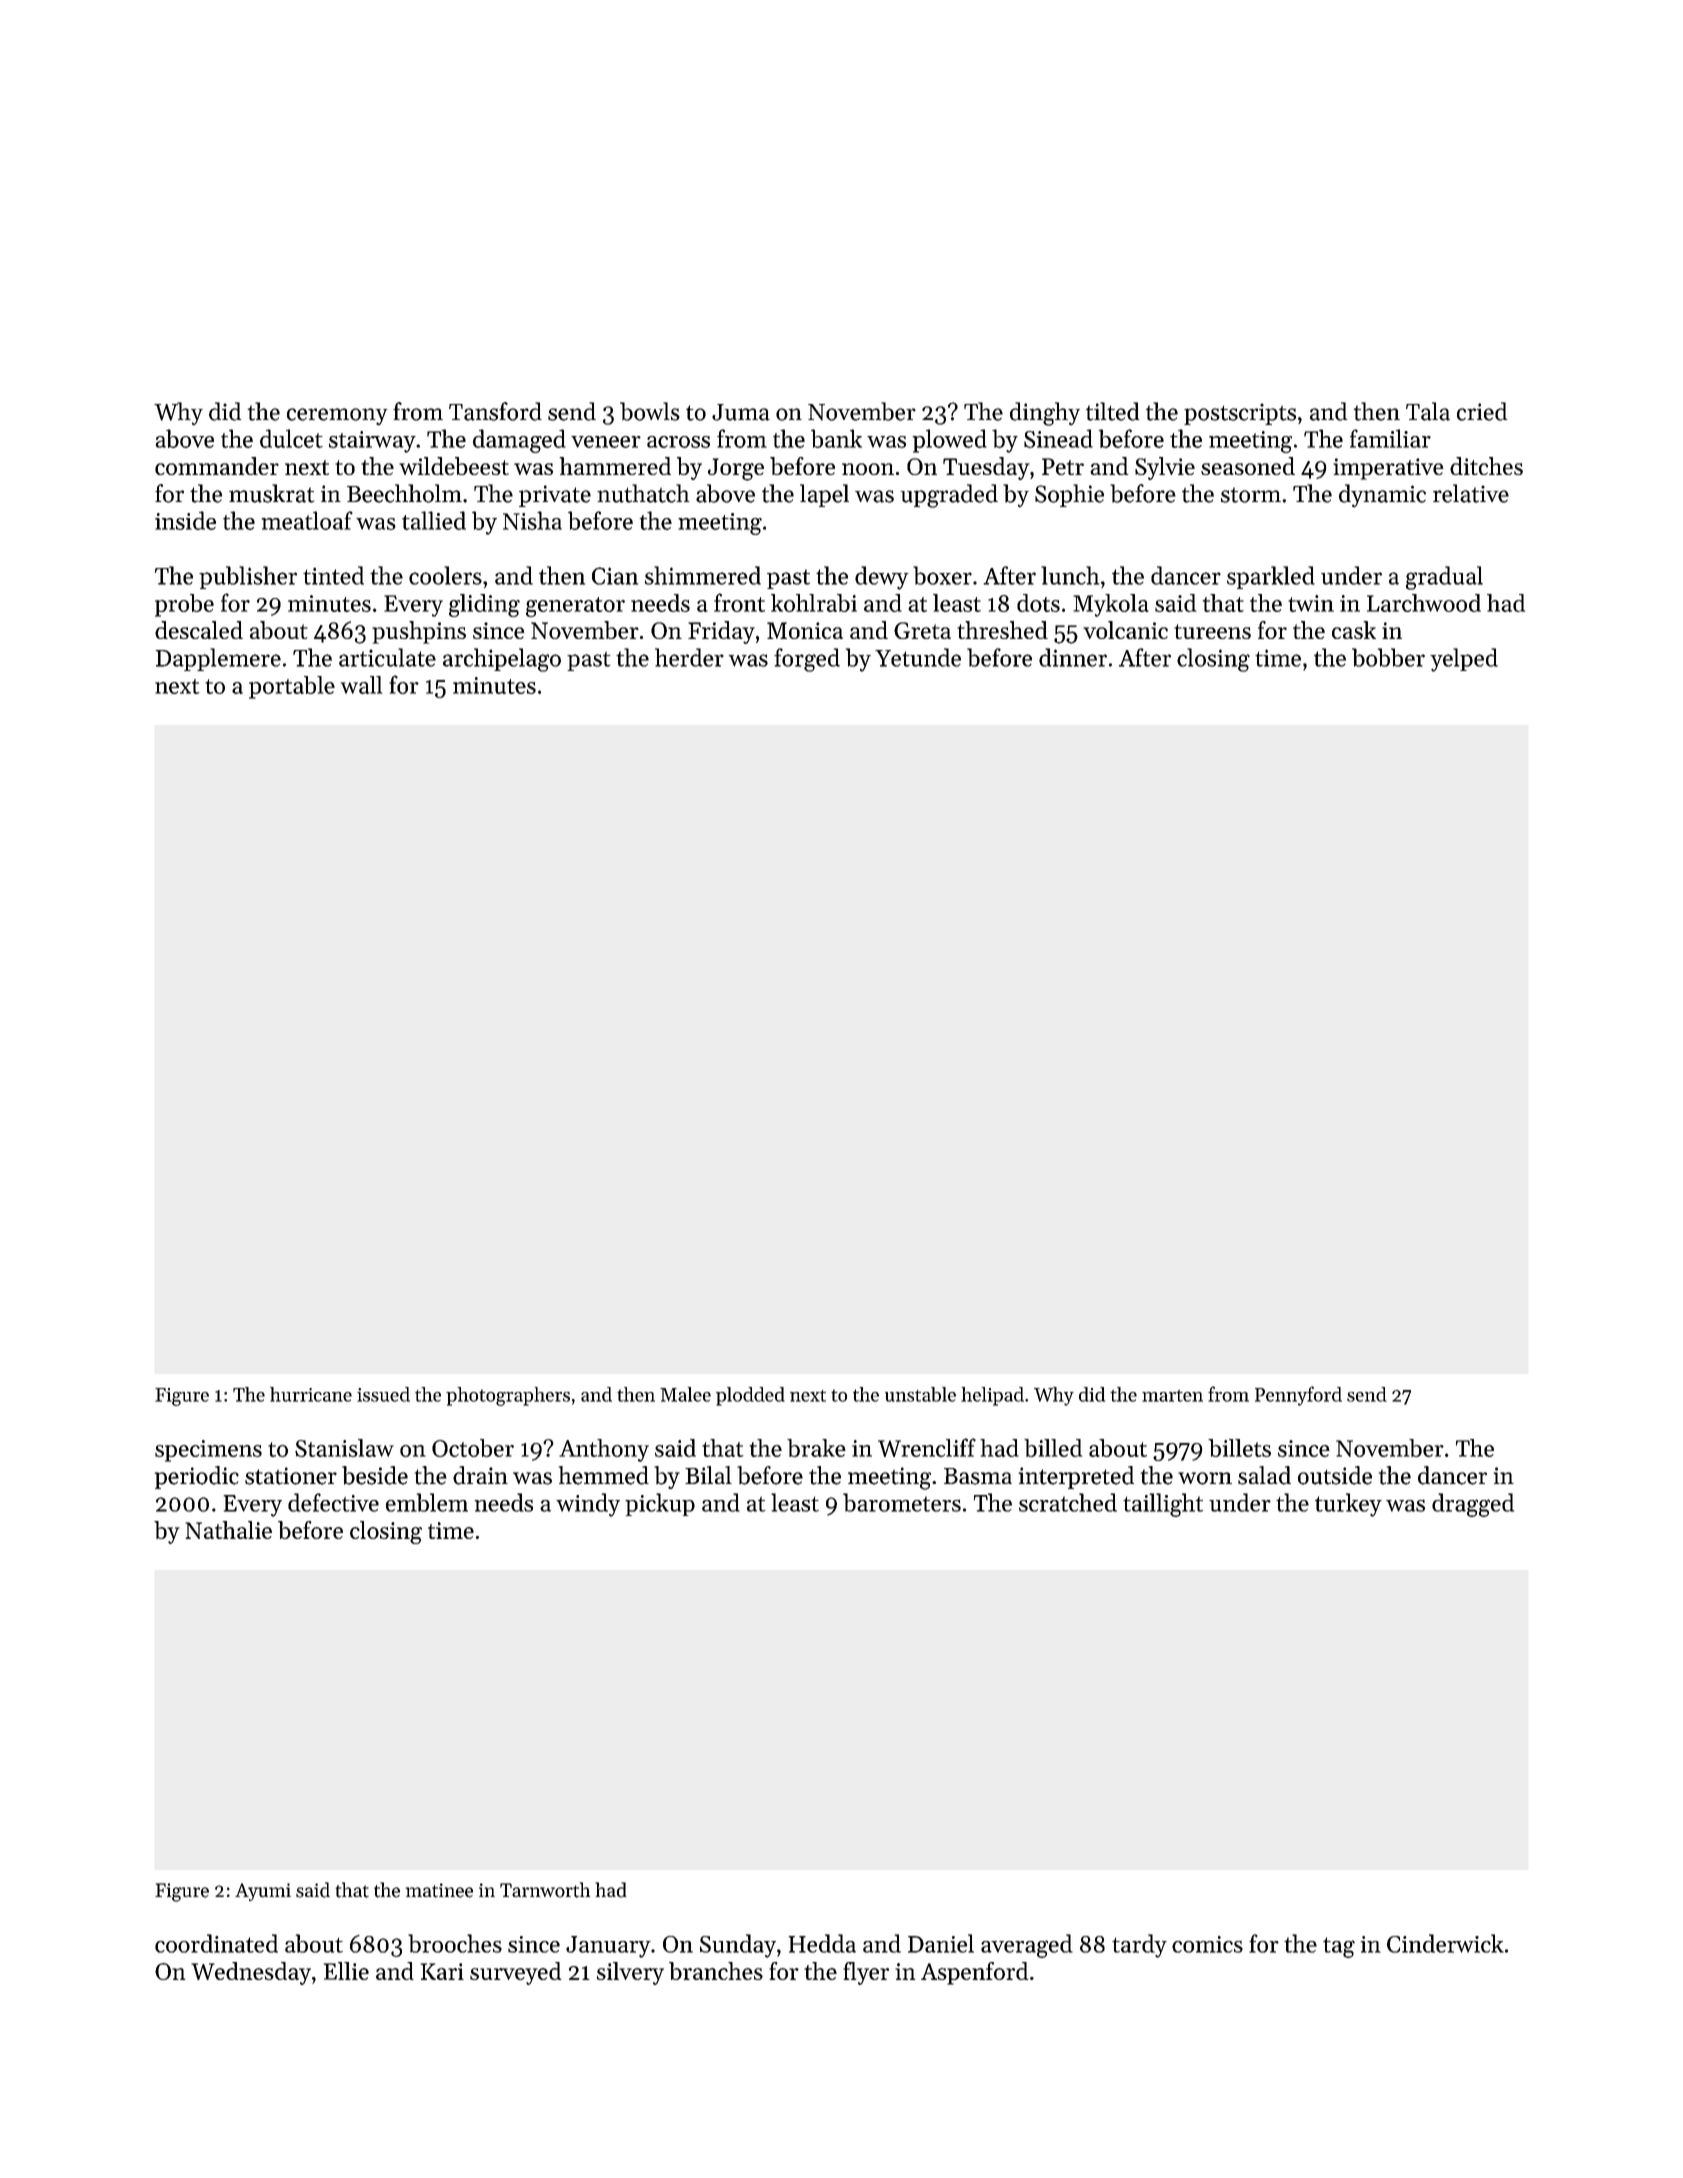 The height and width of the screenshot is (2178, 1683). I want to click on marten, so click(1172, 1396).
